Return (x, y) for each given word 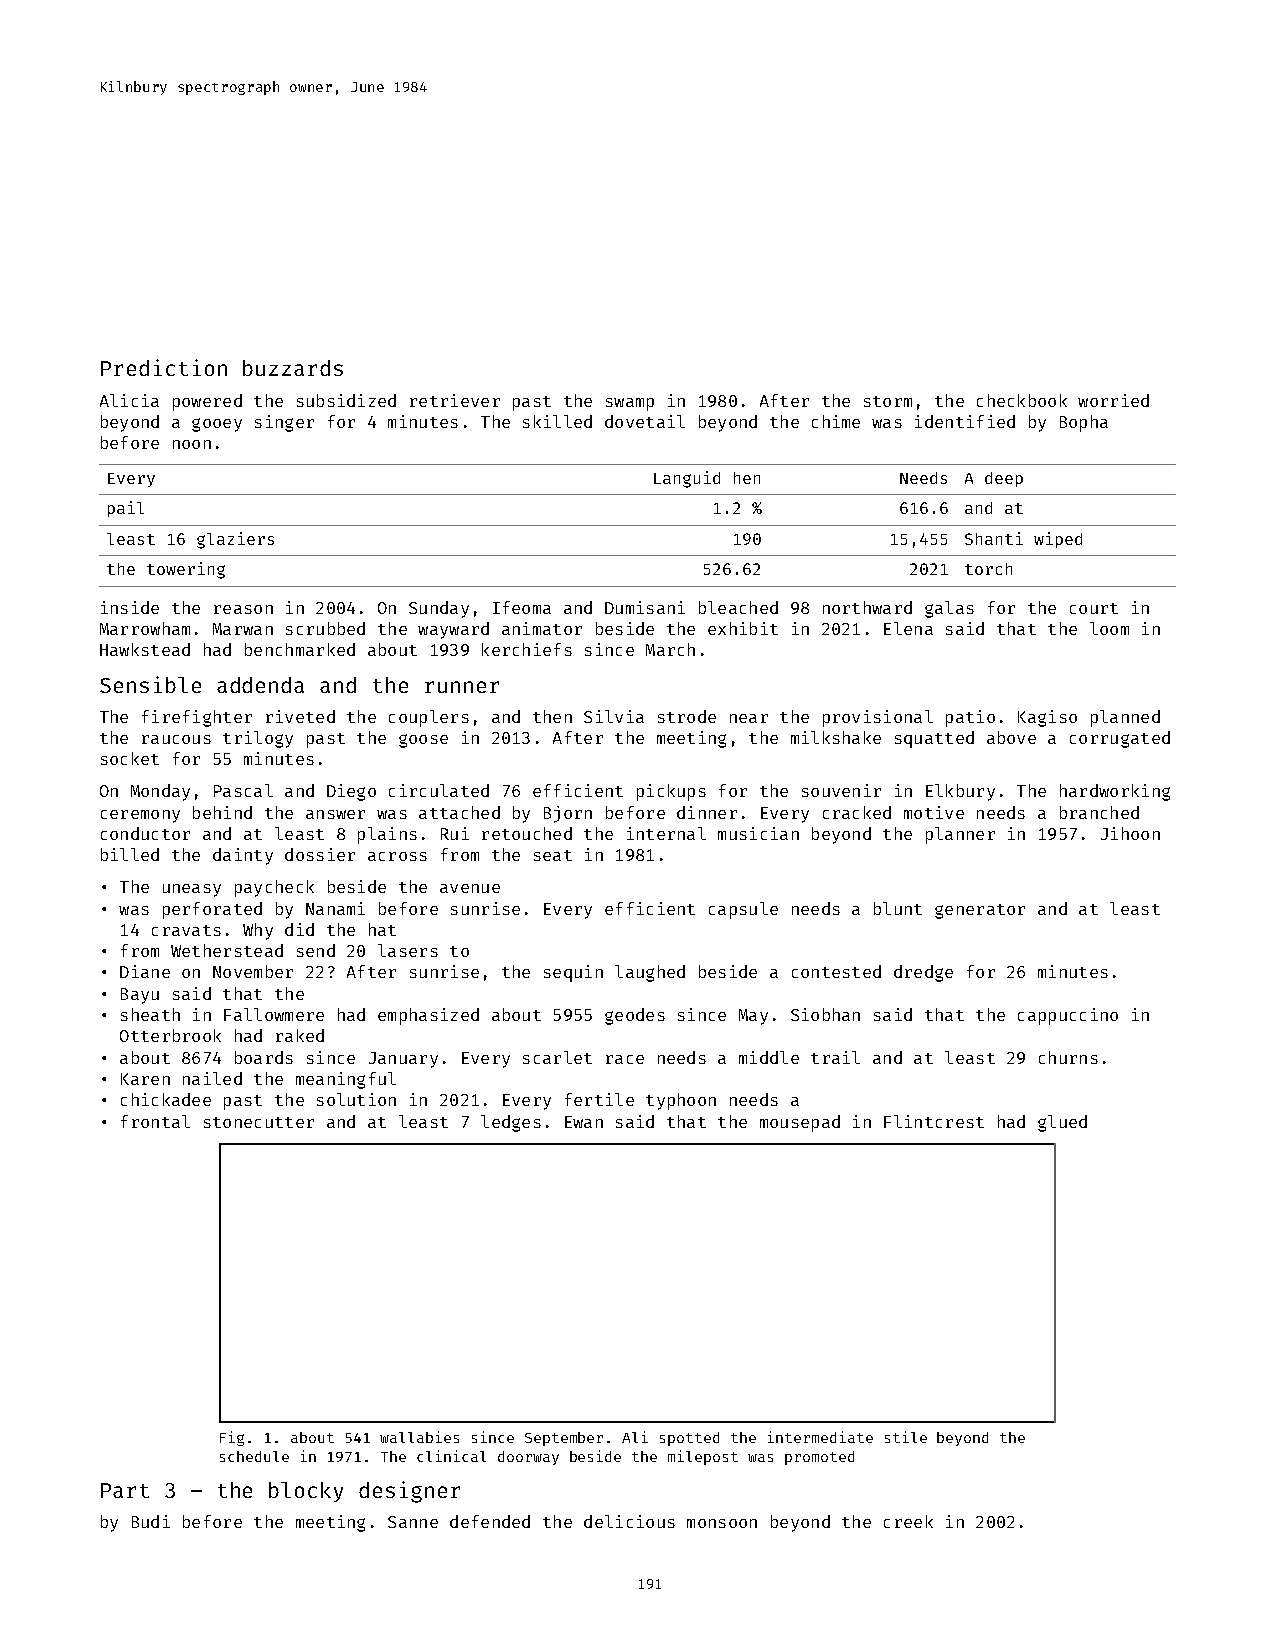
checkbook (1022, 400)
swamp (630, 404)
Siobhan (825, 1014)
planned (1125, 718)
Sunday (439, 609)
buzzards (293, 368)
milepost (703, 1457)
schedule (254, 1456)
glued (1062, 1123)
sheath (150, 1014)
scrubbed (325, 628)
